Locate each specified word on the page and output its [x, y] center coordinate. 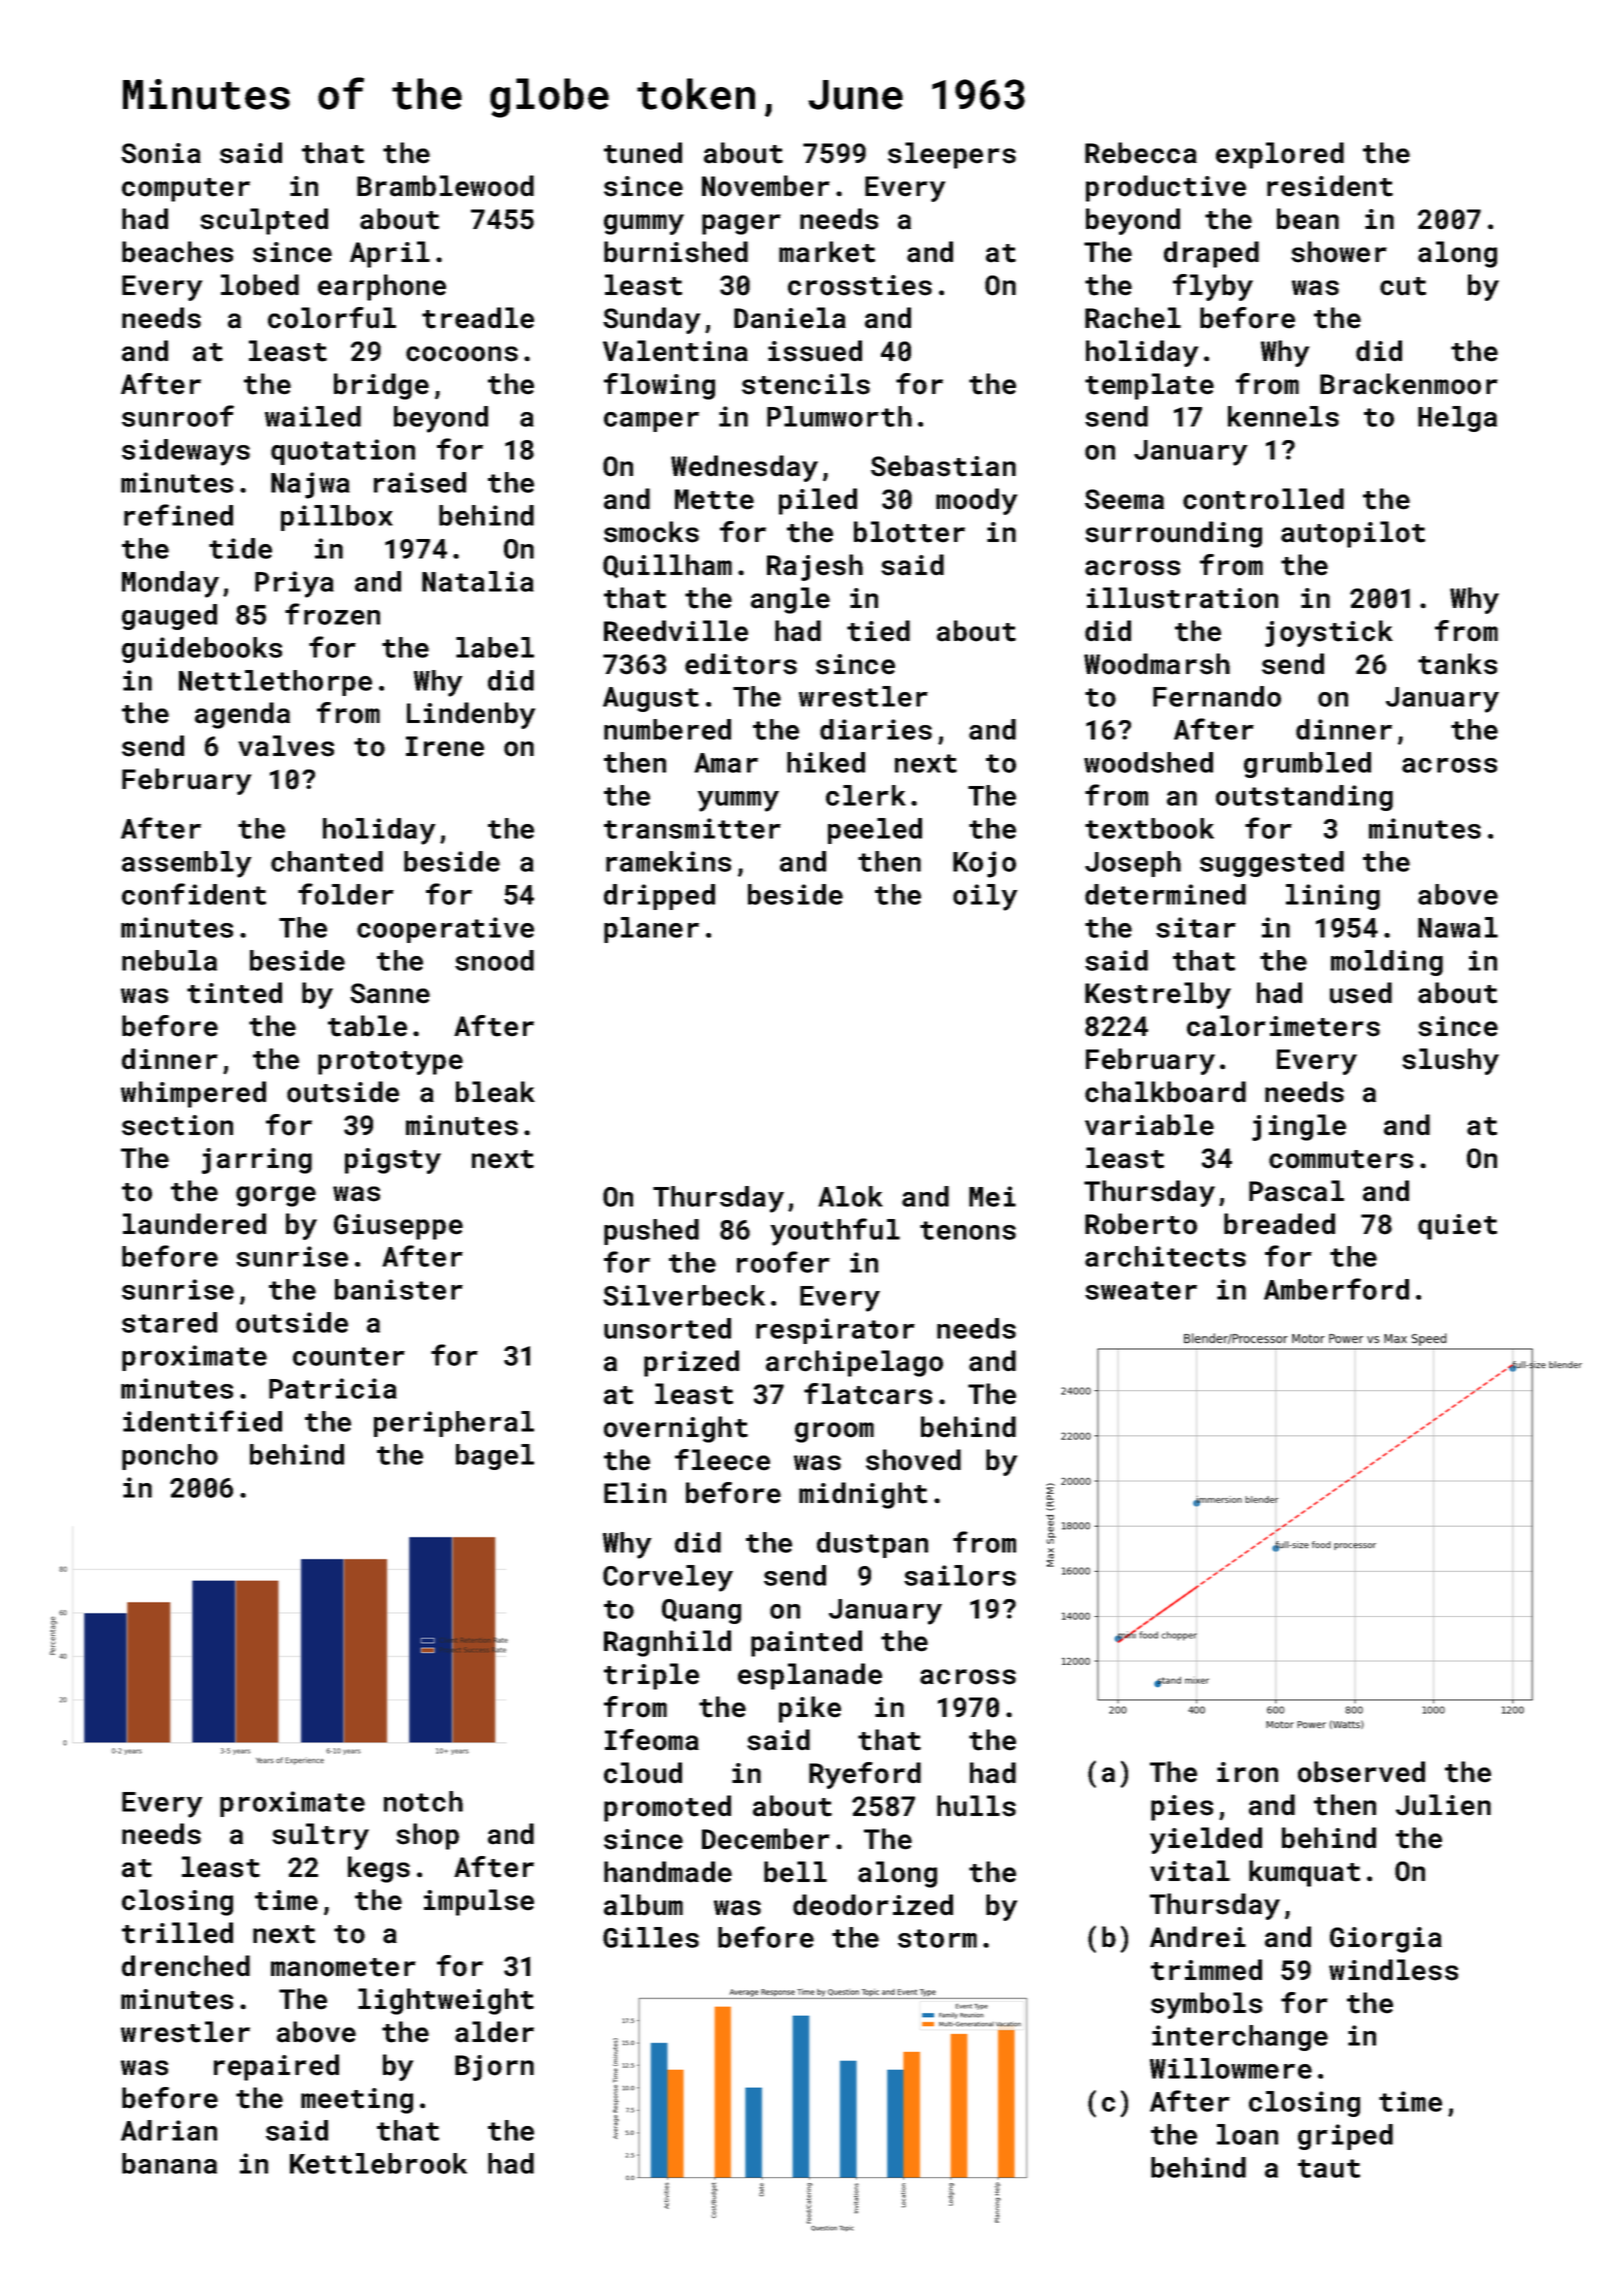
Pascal [1296, 1191]
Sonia [161, 153]
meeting [357, 2101]
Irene [445, 746]
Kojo [984, 864]
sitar [1196, 927]
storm [937, 1938]
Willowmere [1231, 2068]
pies [1182, 1808]
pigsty [393, 1161]
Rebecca [1141, 153]
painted [806, 1643]
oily [985, 897]
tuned [643, 153]
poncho [170, 1457]
